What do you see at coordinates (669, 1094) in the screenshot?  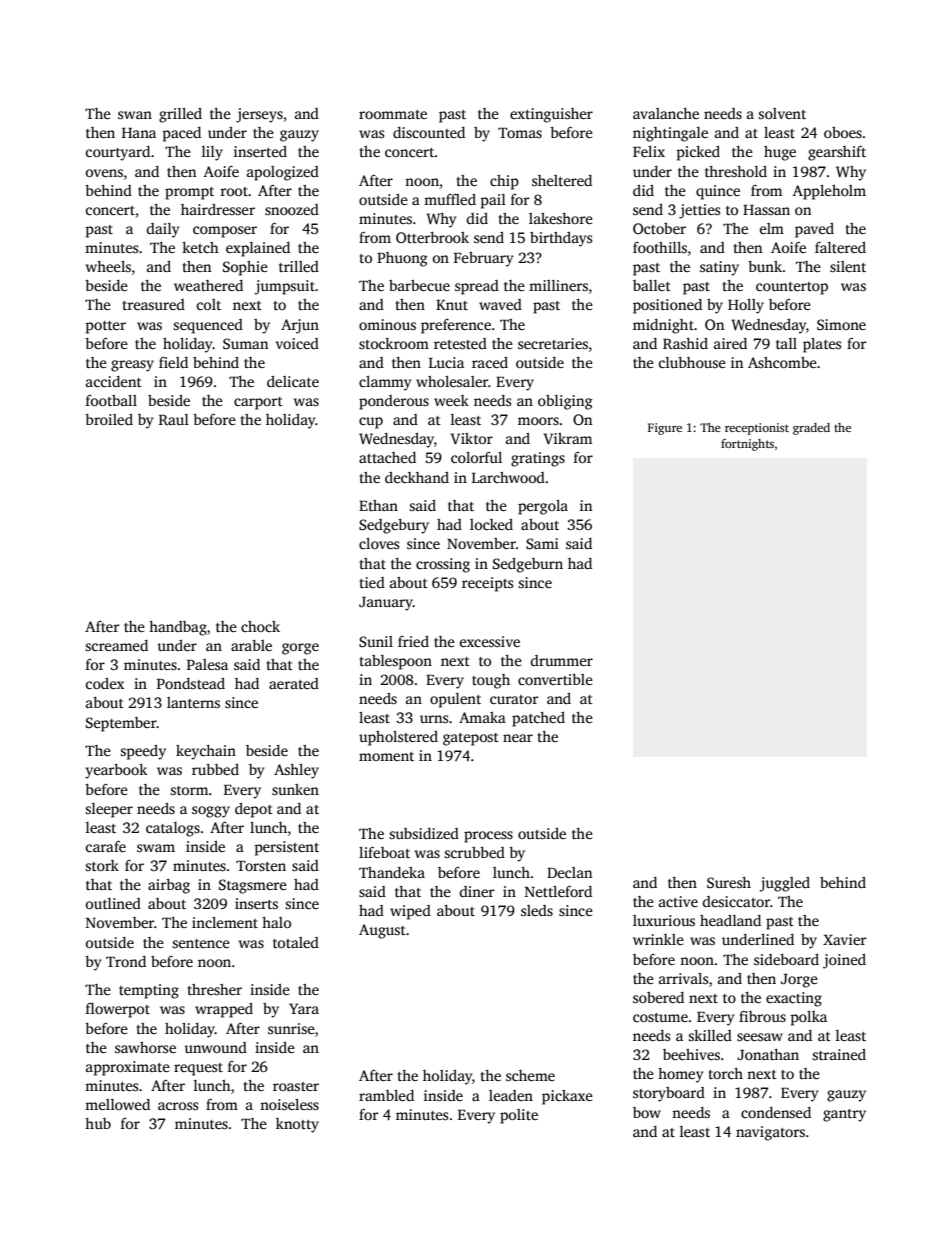 I see `storyboard` at bounding box center [669, 1094].
